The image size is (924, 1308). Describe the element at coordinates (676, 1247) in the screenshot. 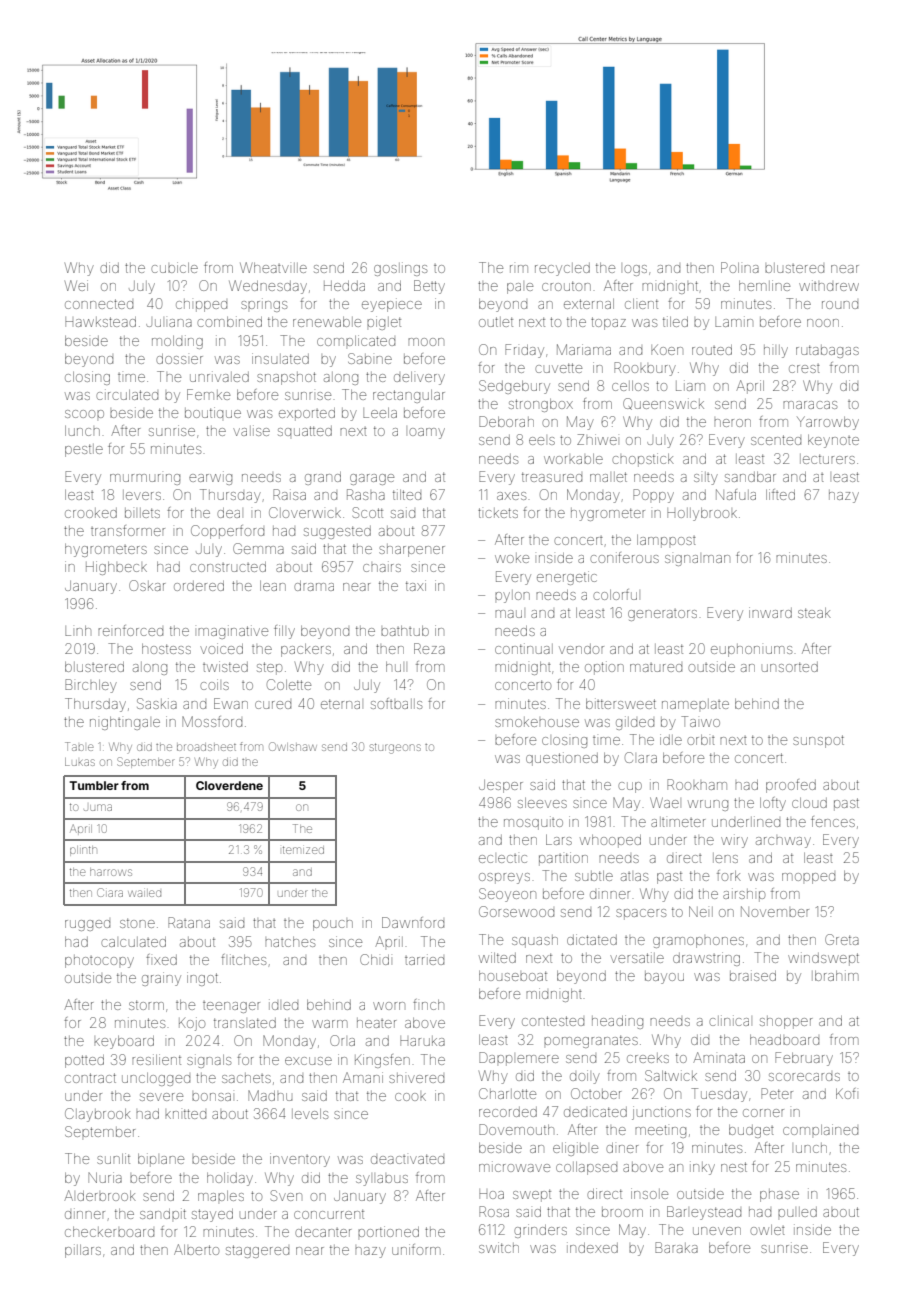

I see `Baraka` at that location.
